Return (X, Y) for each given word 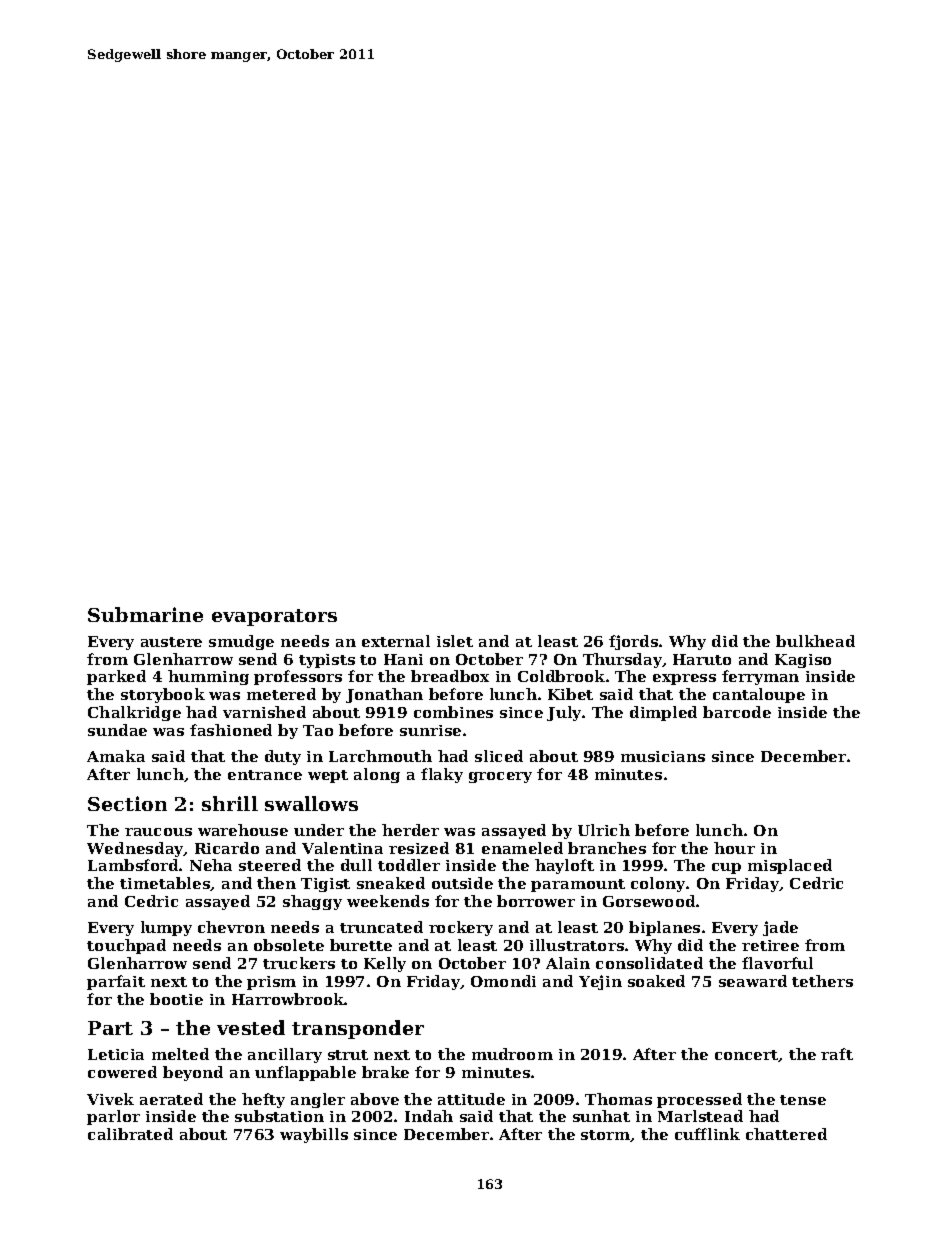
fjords (633, 642)
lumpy (166, 928)
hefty (263, 1100)
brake (385, 1072)
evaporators (274, 617)
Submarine (145, 614)
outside (462, 883)
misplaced (790, 866)
